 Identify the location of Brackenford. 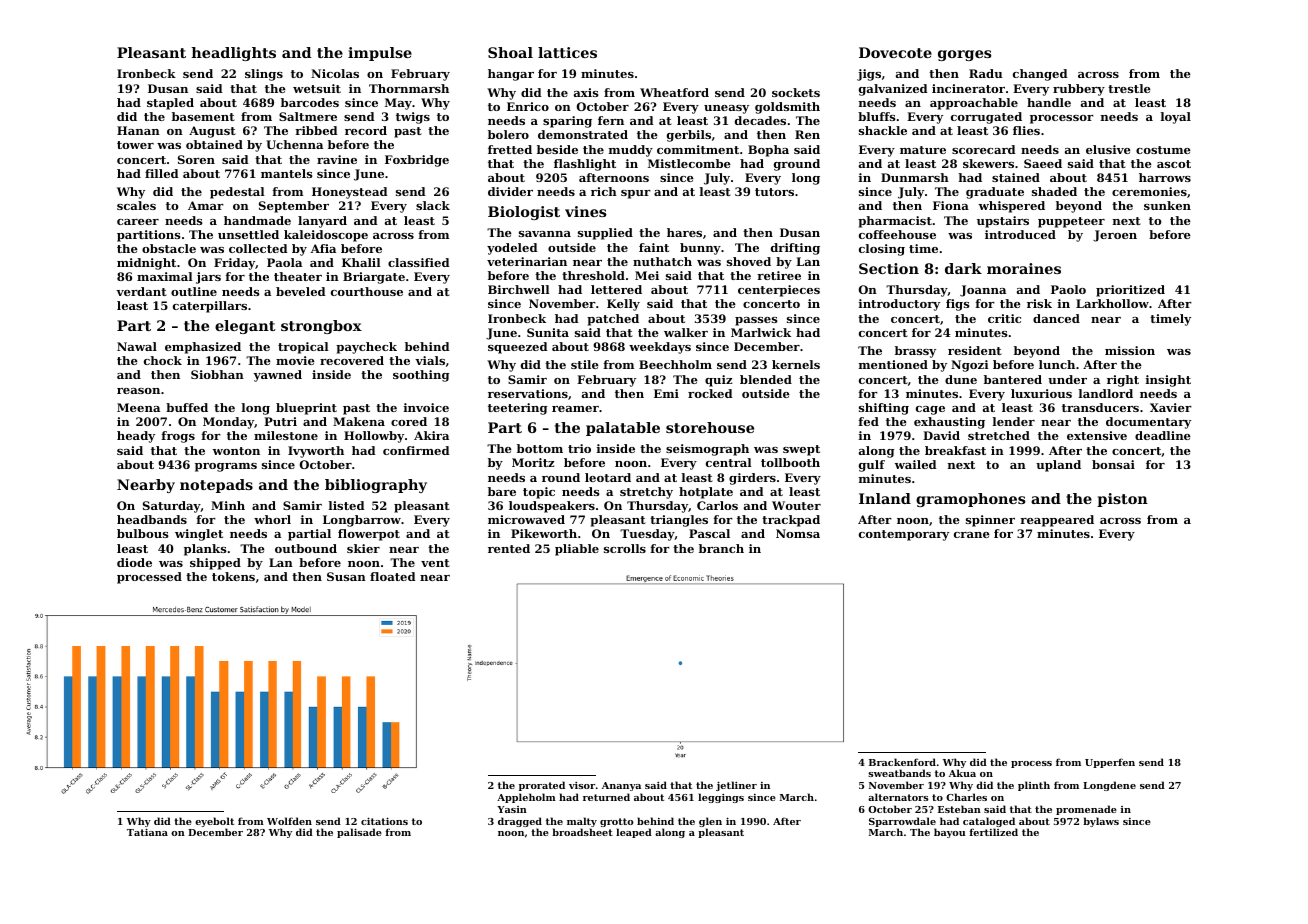
(902, 762).
